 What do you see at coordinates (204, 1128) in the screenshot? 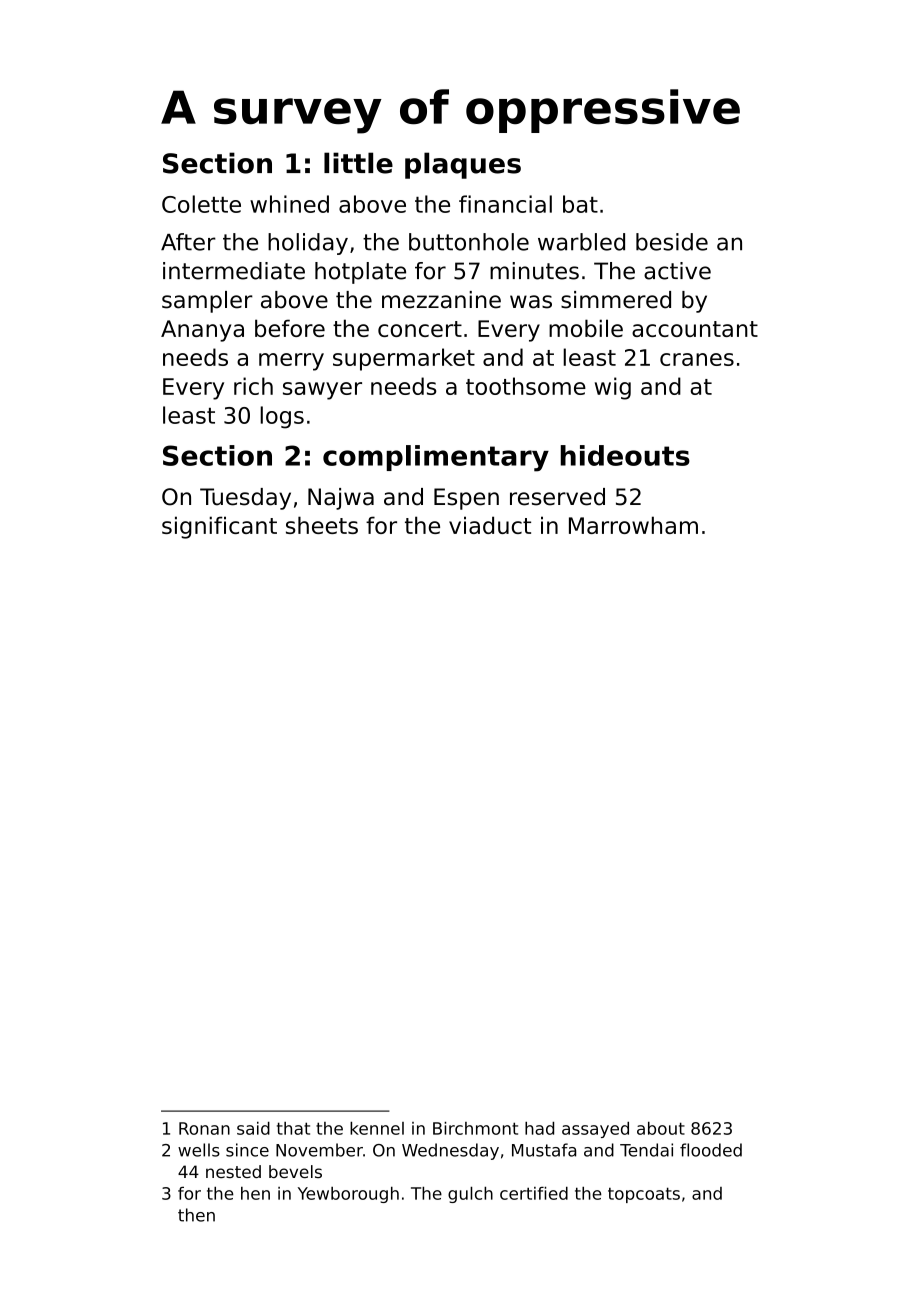
I see `Ronan` at bounding box center [204, 1128].
